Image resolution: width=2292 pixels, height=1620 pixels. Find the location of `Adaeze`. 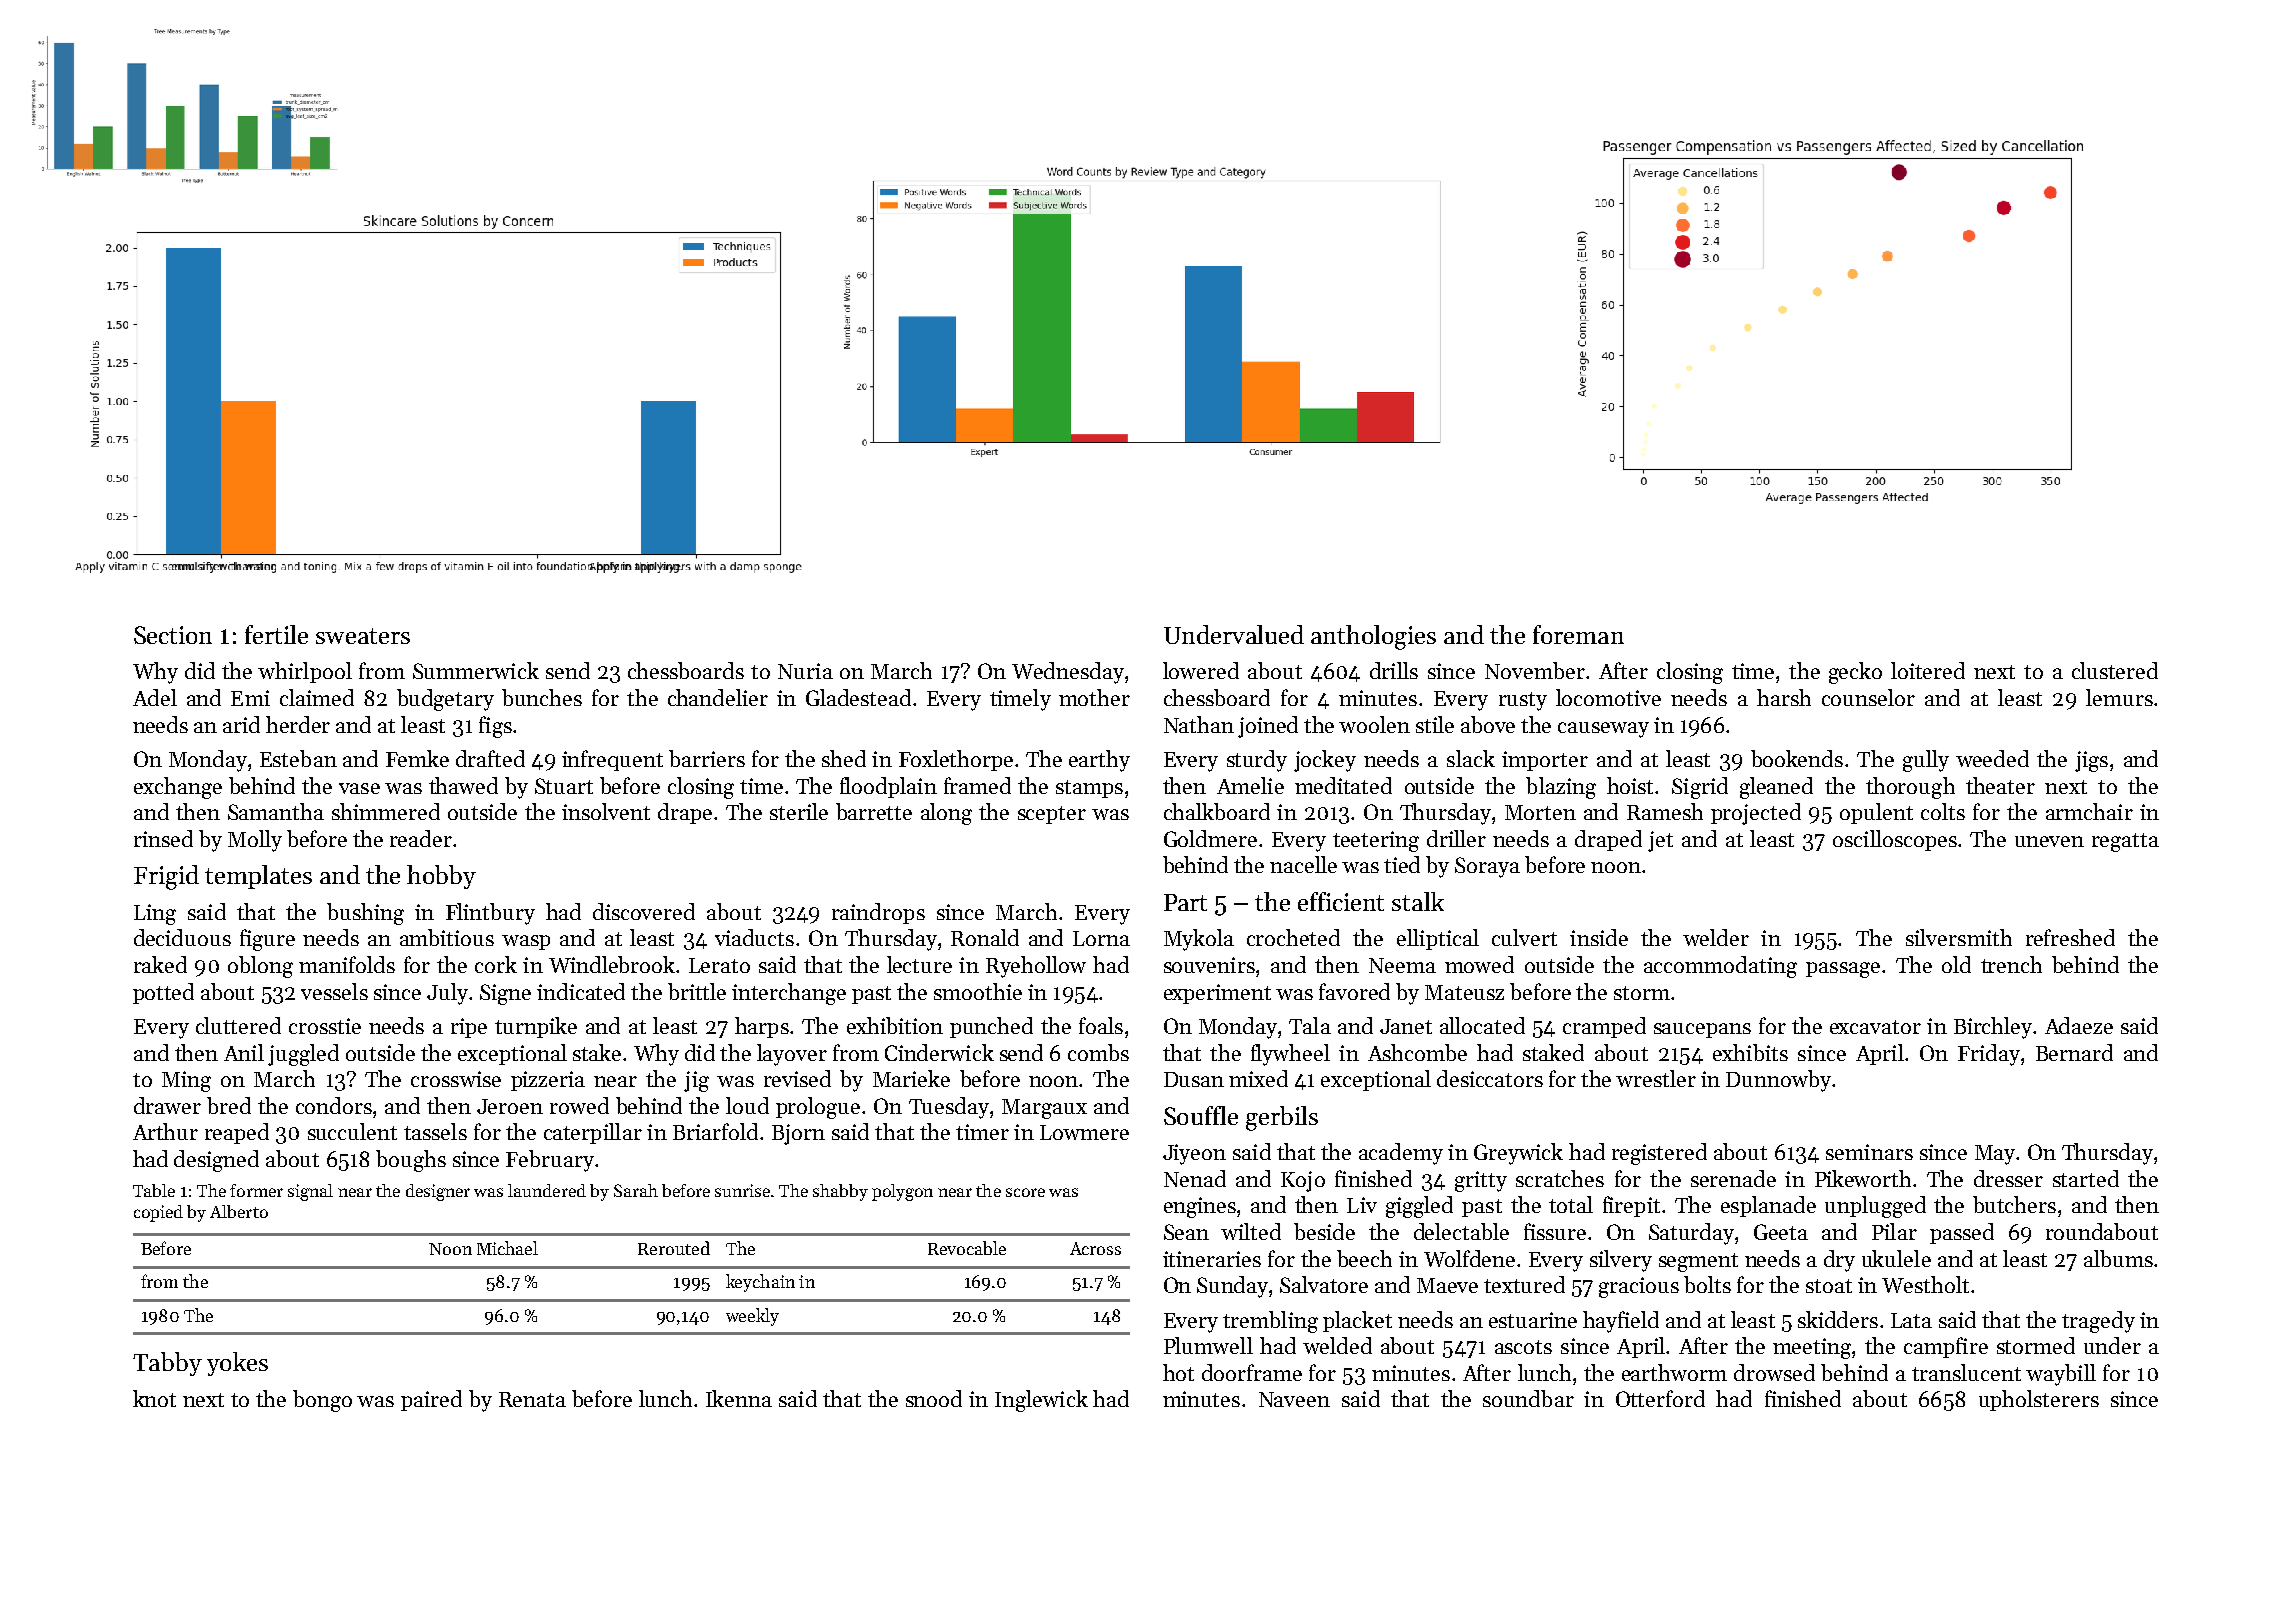

Adaeze is located at coordinates (2079, 1025).
